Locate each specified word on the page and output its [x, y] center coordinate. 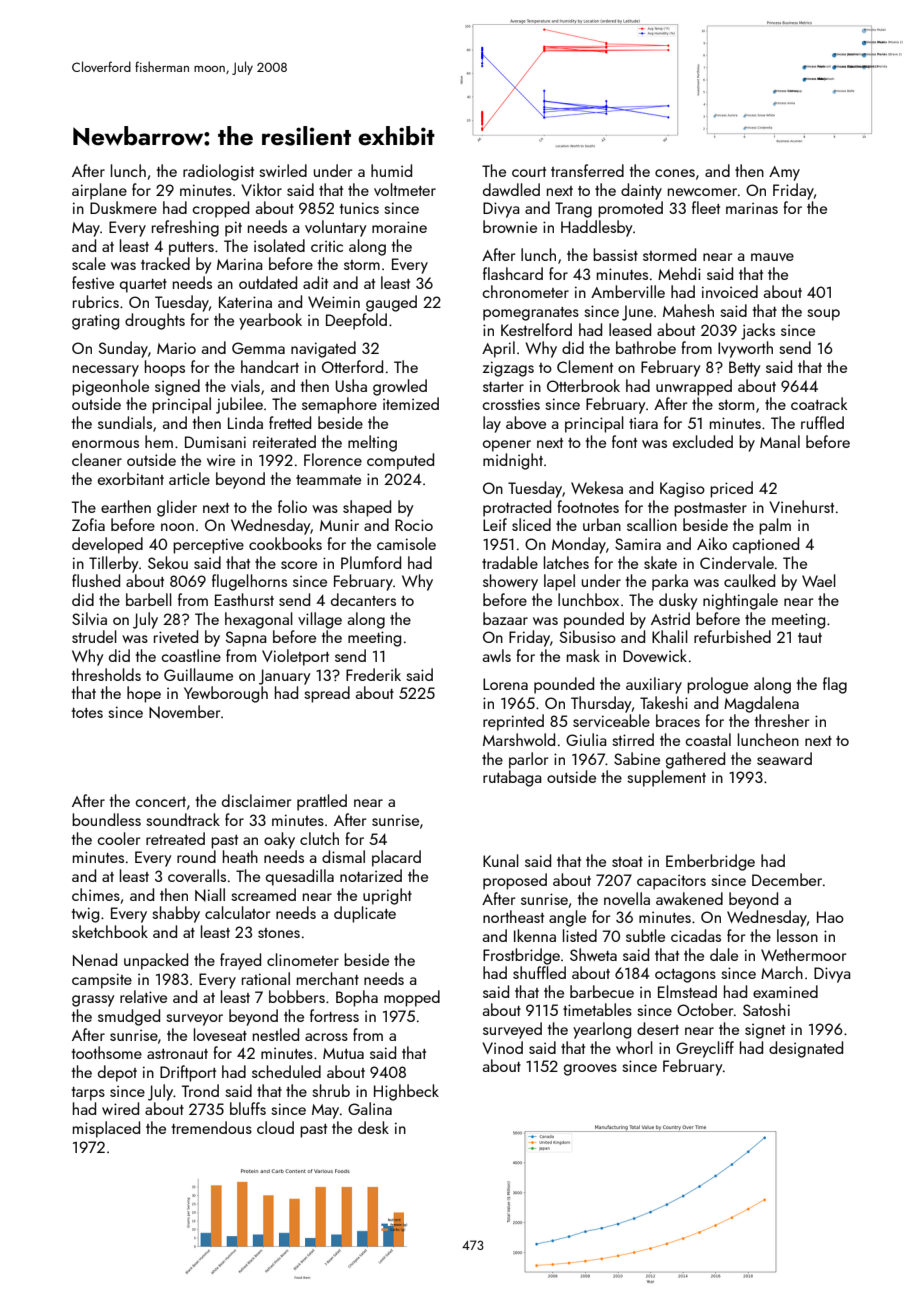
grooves [590, 1070]
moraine [399, 227]
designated [806, 1049]
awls [497, 655]
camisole [406, 543]
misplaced [106, 1129]
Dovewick [655, 655]
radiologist [218, 172]
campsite [102, 981]
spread [327, 694]
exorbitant [131, 478]
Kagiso [682, 490]
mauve [772, 257]
